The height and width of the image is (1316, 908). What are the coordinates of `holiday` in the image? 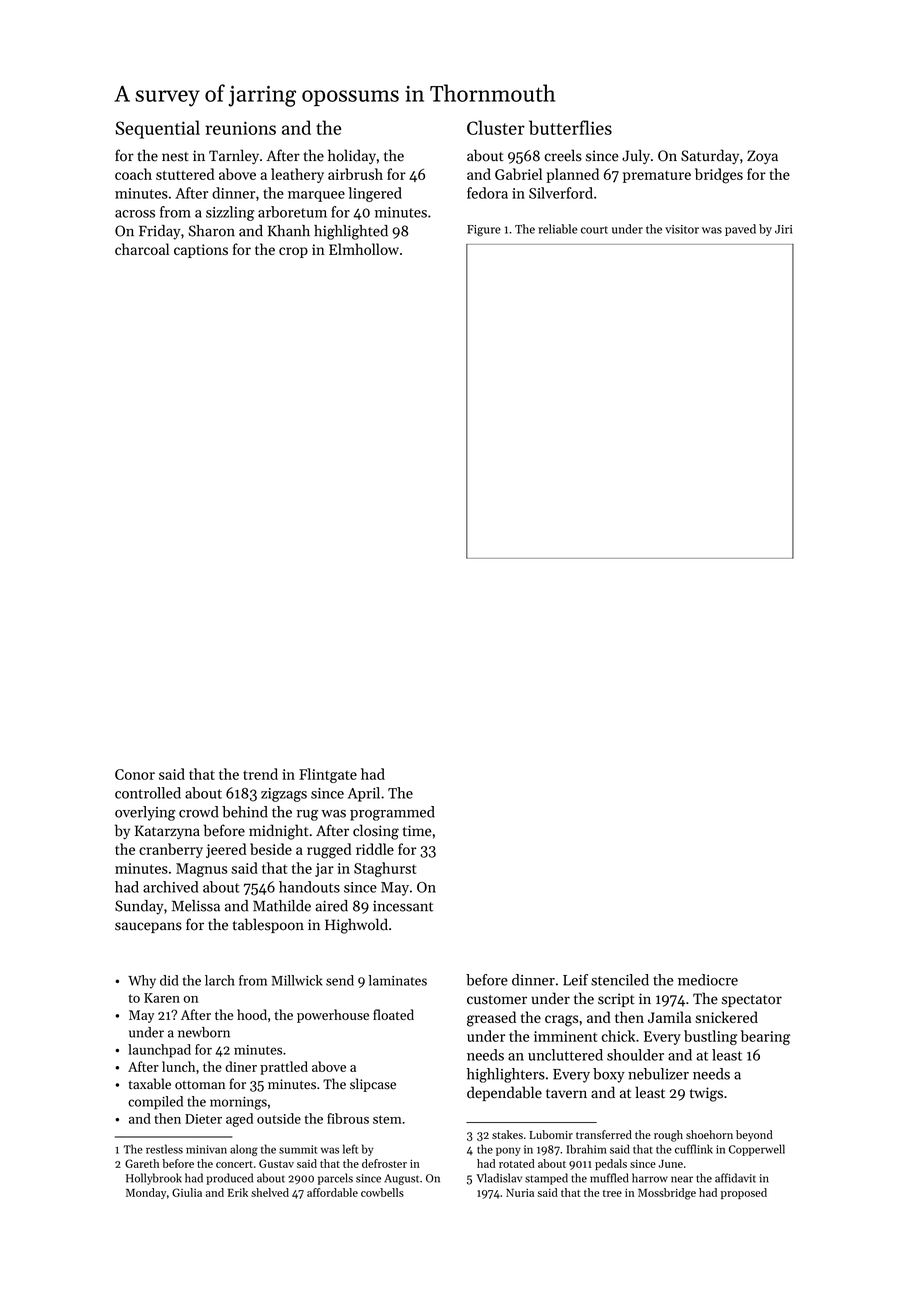 It's located at (352, 157).
